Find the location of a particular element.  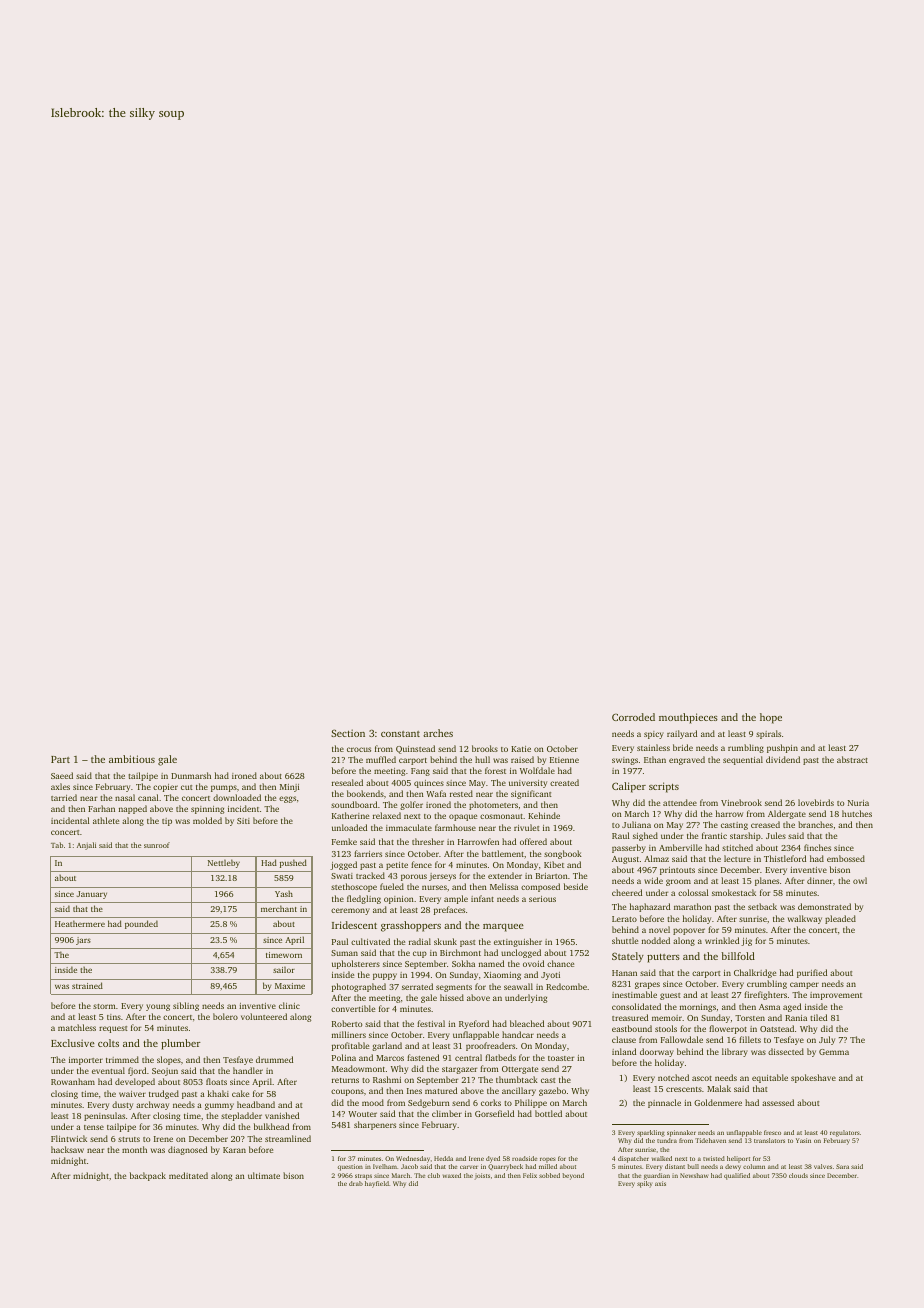

Part is located at coordinates (60, 759).
